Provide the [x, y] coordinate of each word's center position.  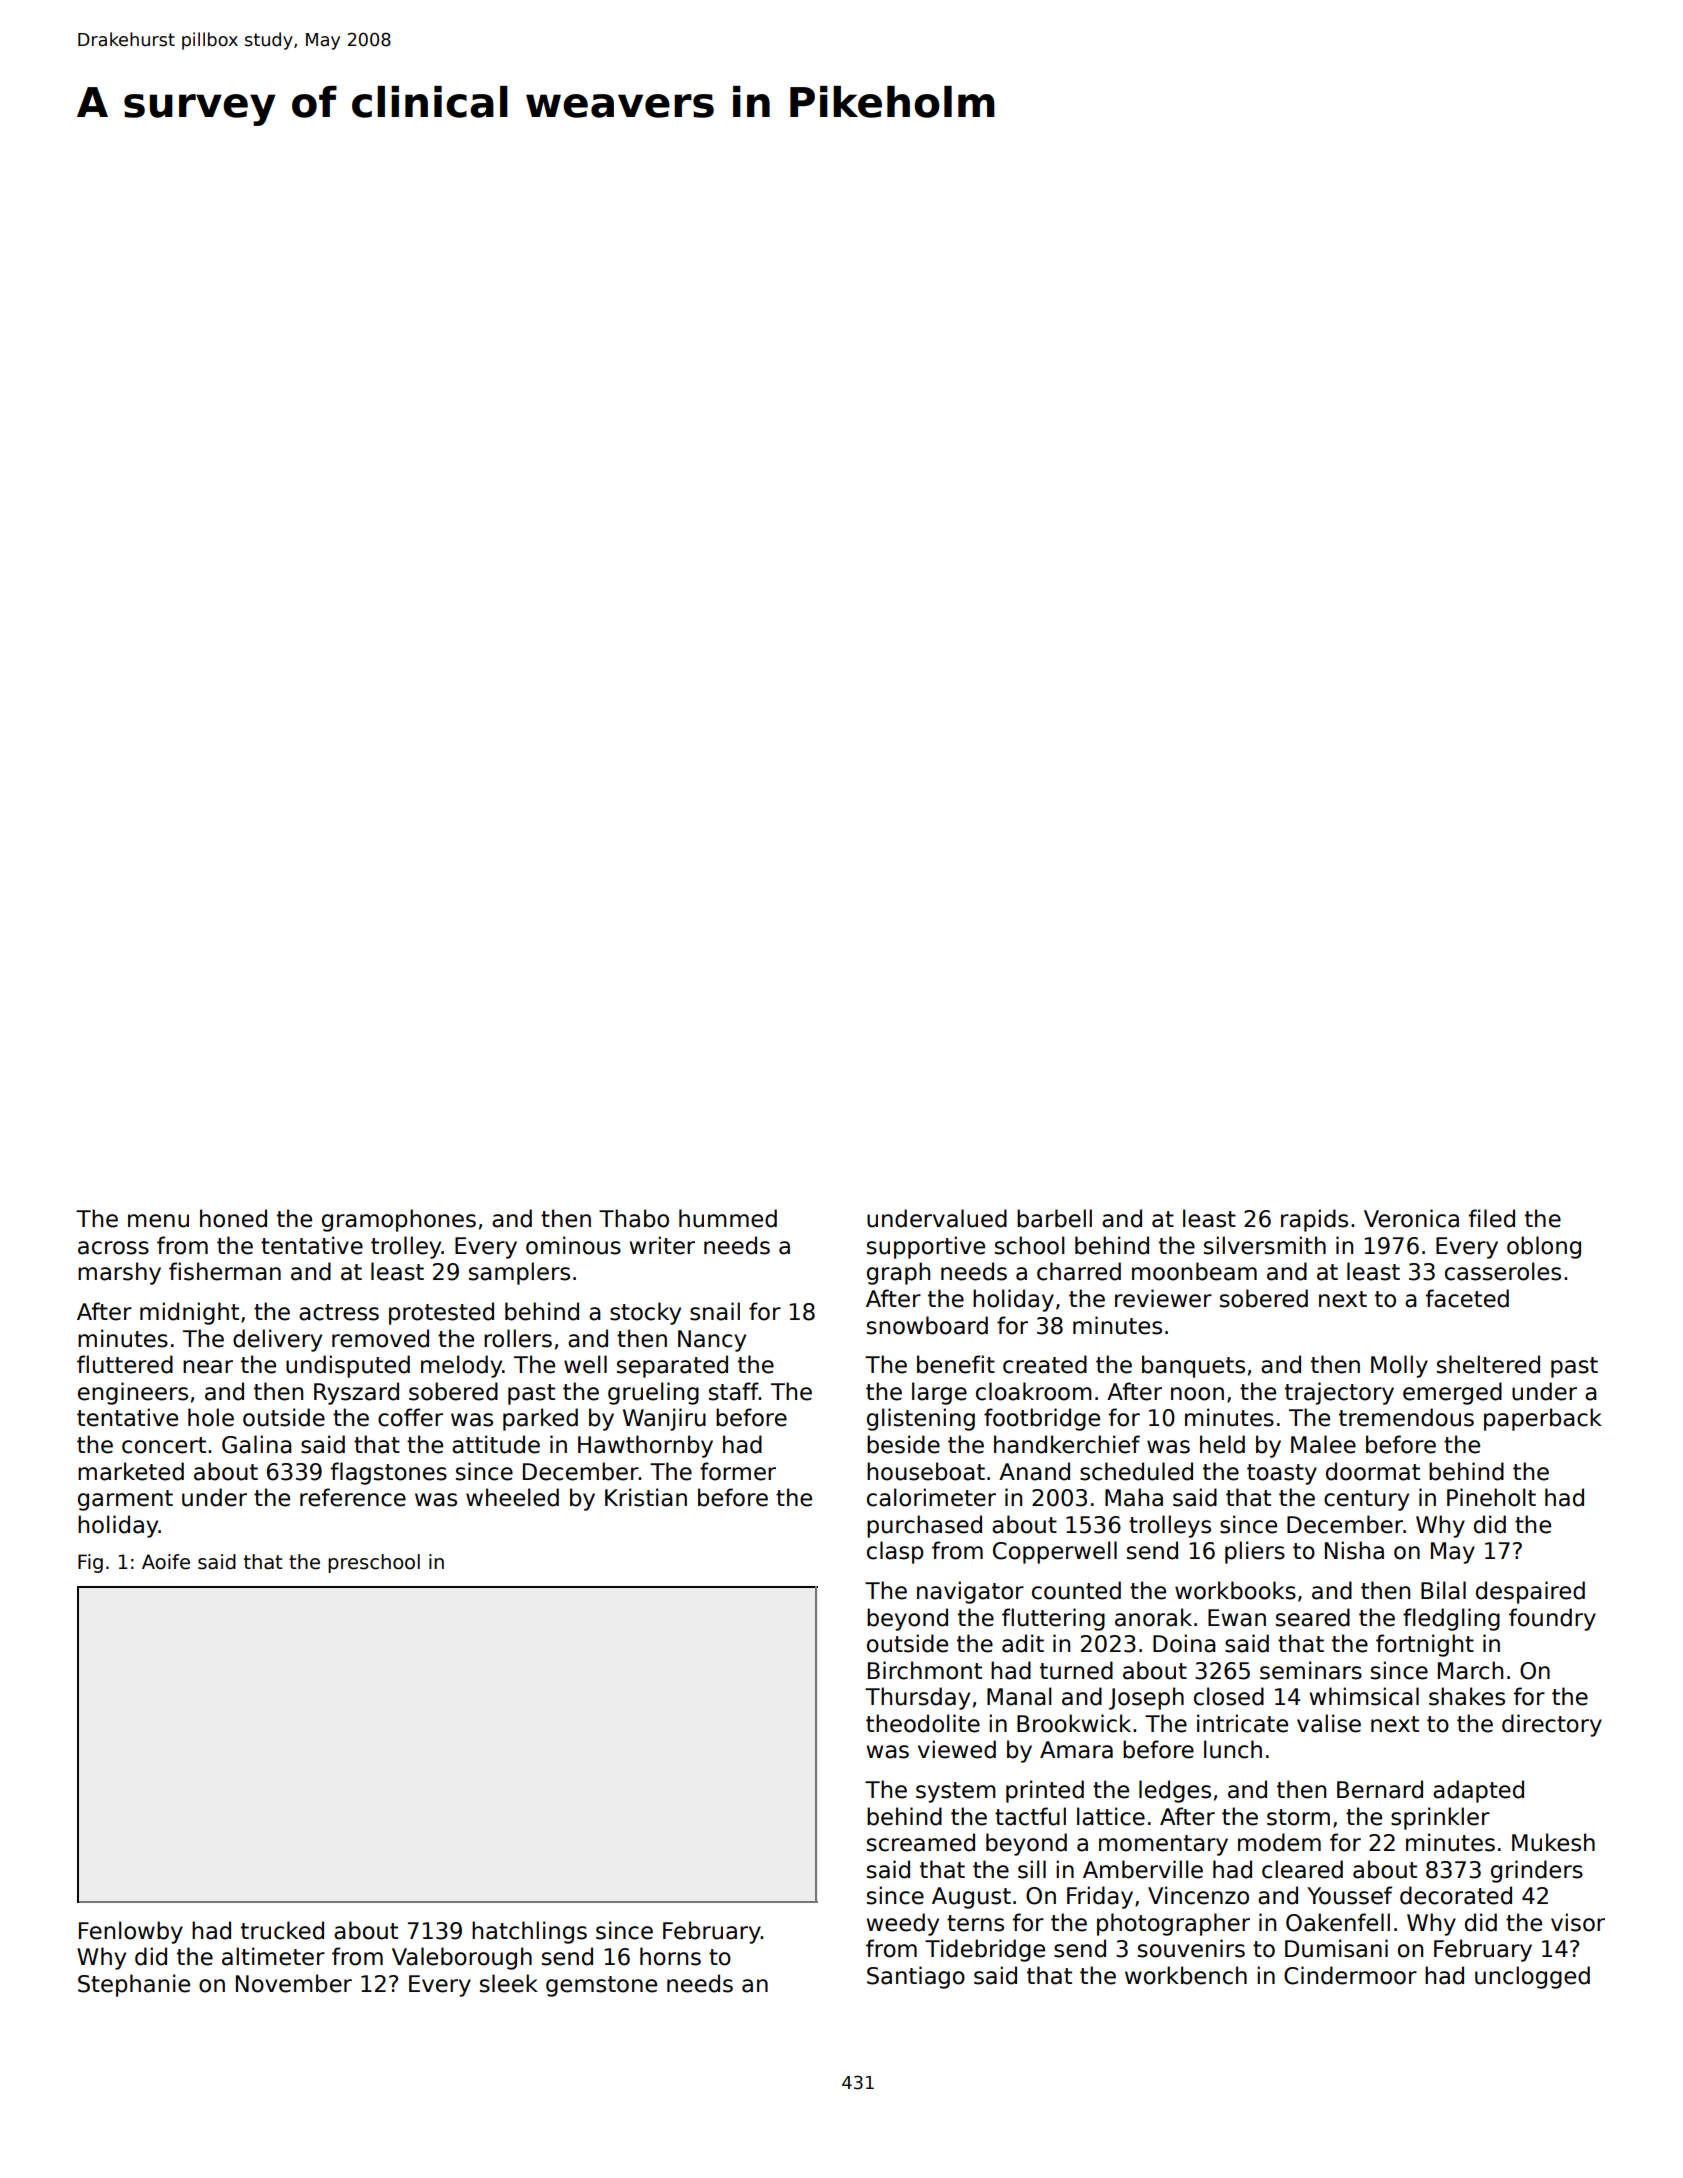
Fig [90, 1563]
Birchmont [925, 1670]
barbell [1054, 1218]
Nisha [1354, 1550]
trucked [282, 1930]
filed [1492, 1218]
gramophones [399, 1220]
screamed [921, 1842]
